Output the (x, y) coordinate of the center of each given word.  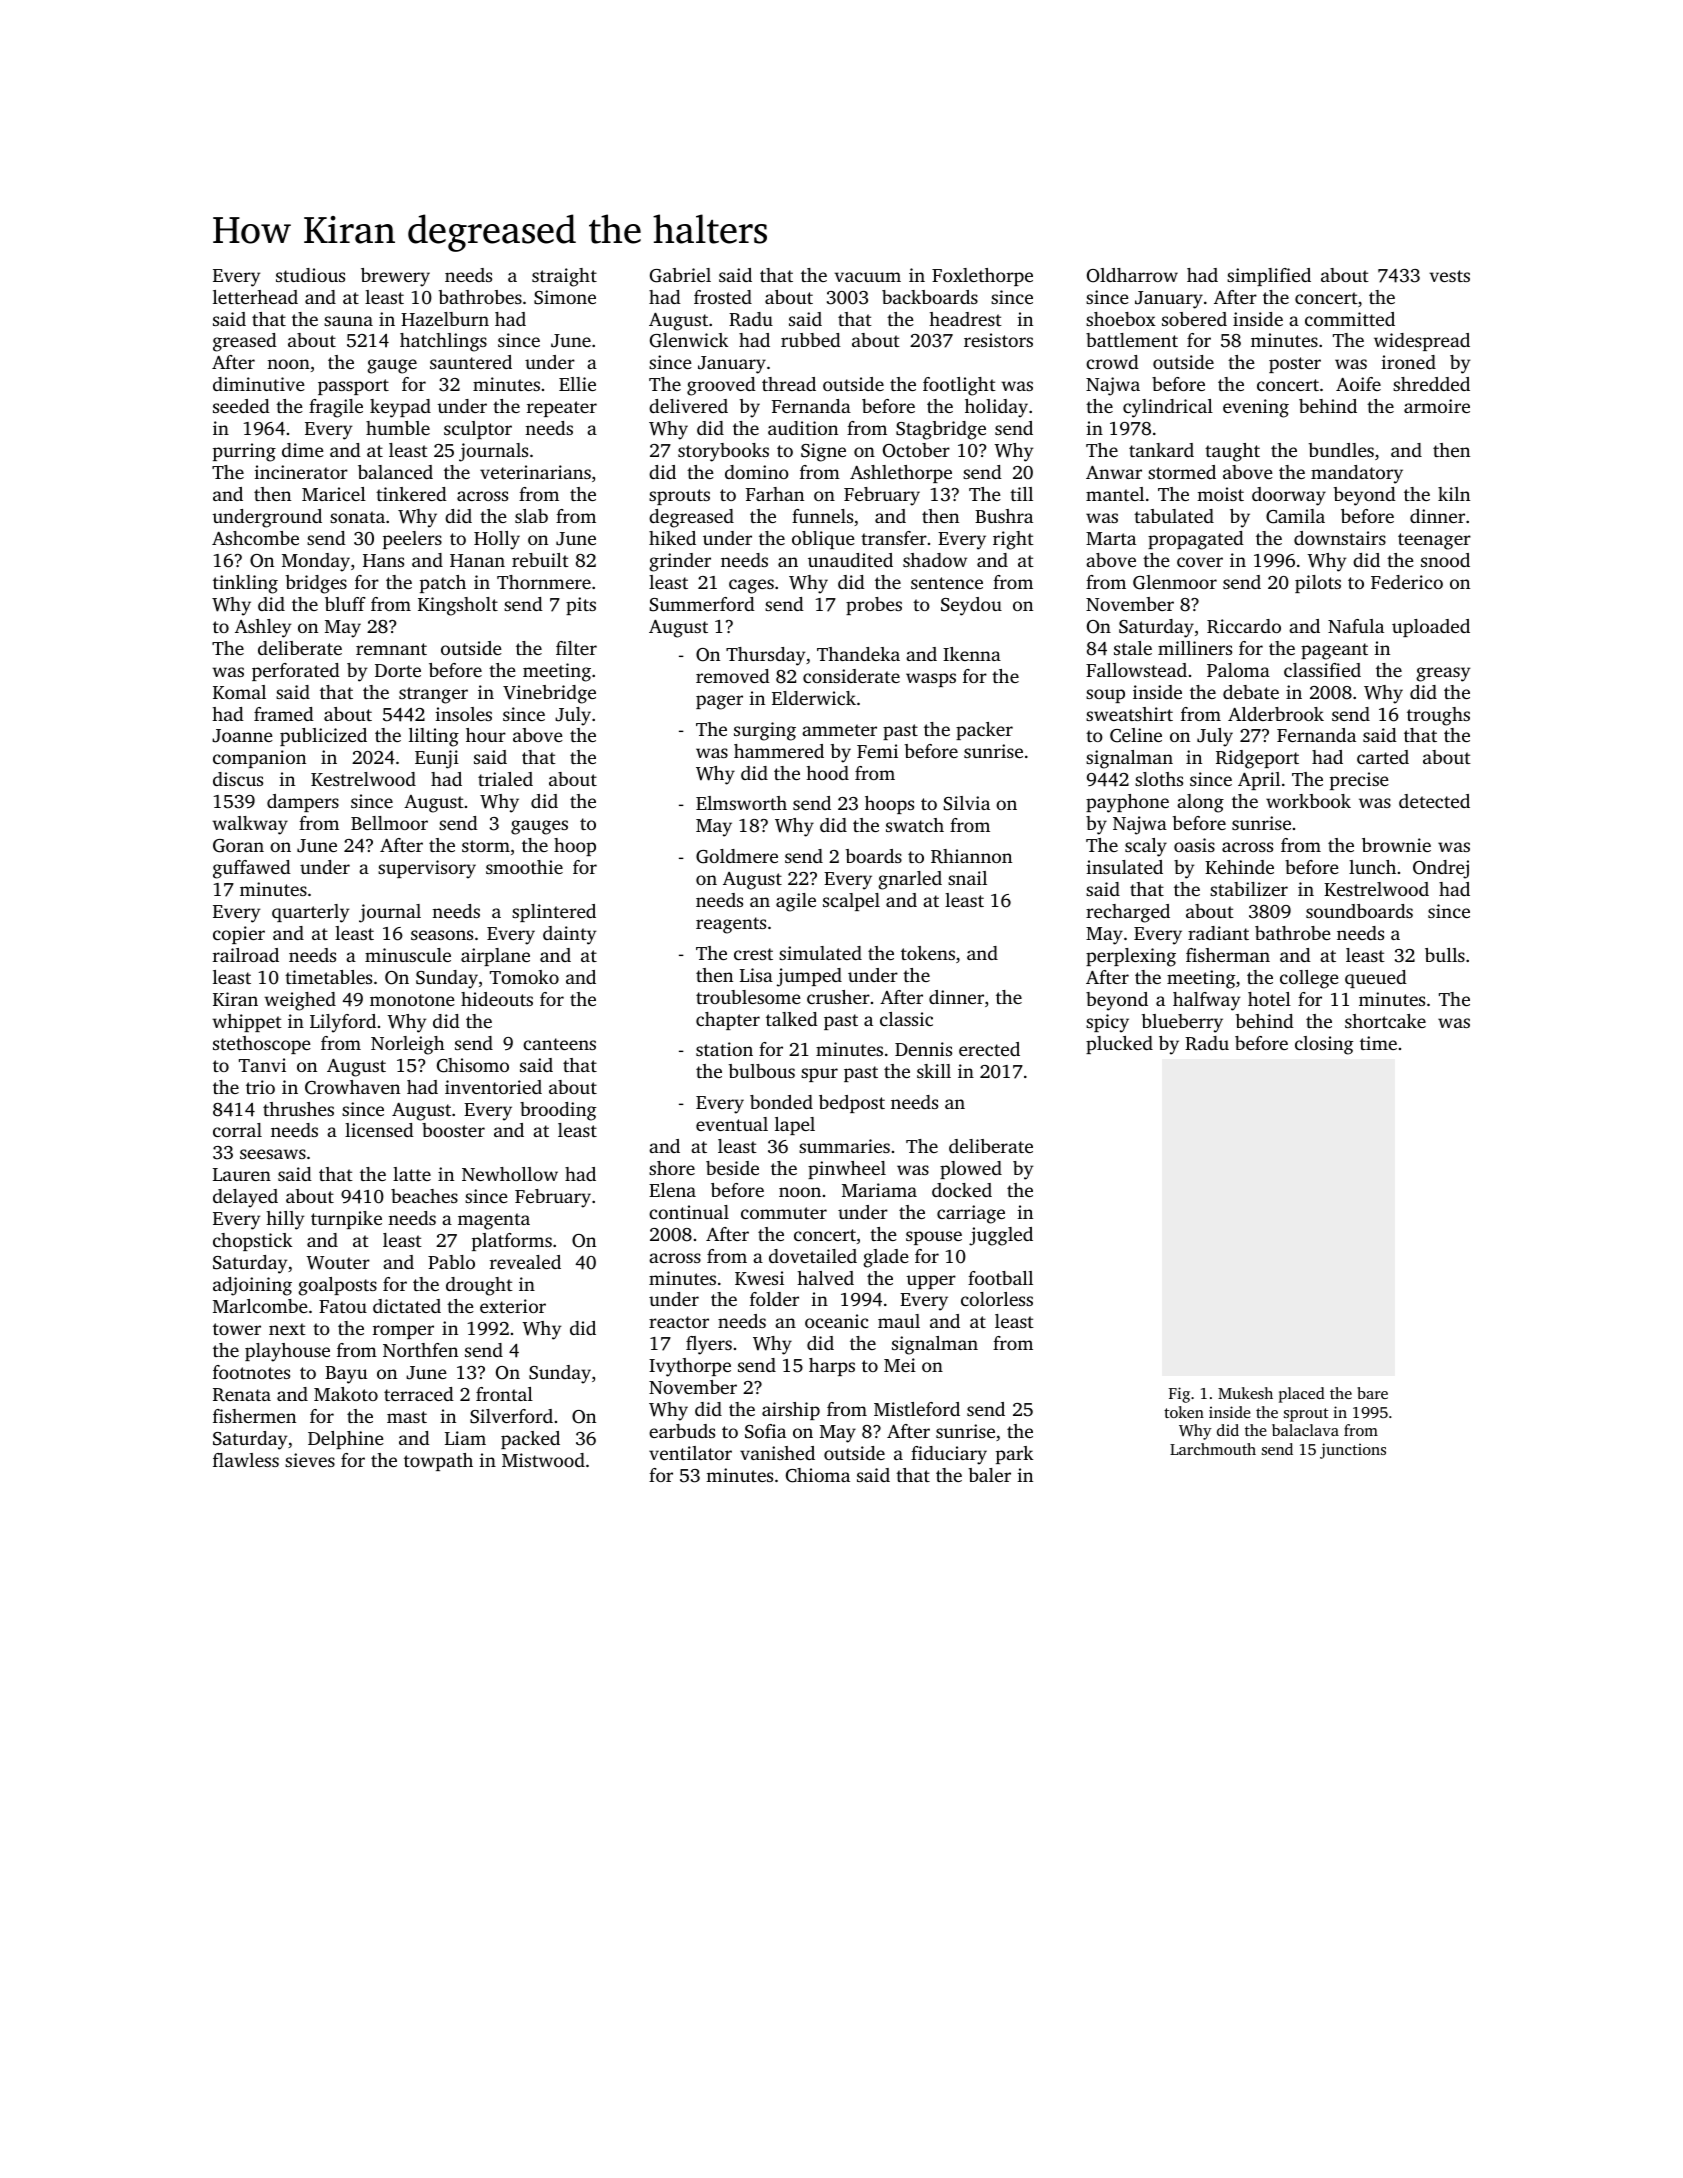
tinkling (245, 584)
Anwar (1114, 472)
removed (733, 676)
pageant (1334, 651)
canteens (559, 1044)
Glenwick (689, 340)
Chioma (818, 1475)
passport (353, 387)
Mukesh (1245, 1393)
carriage (971, 1214)
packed (530, 1440)
